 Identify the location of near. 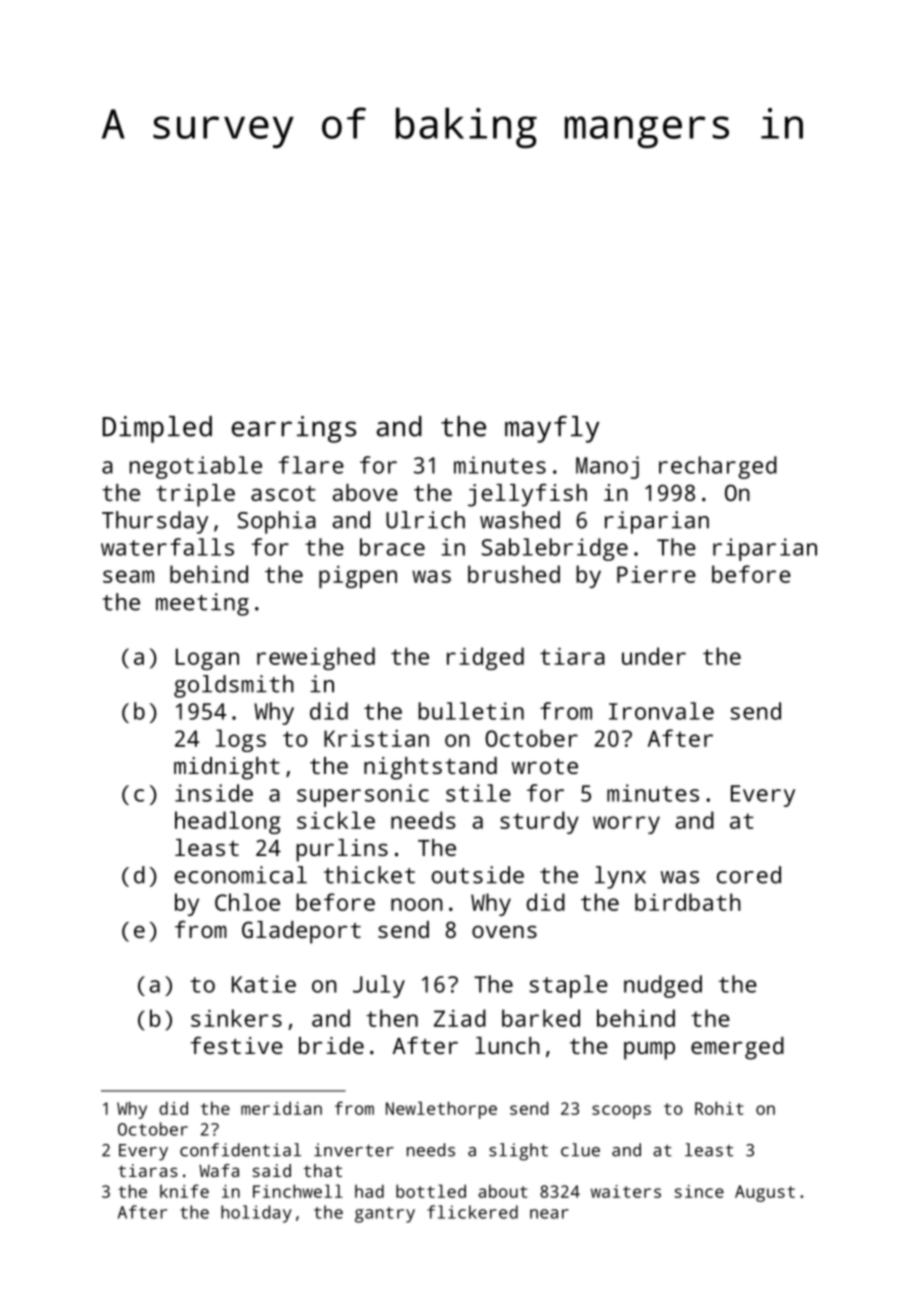
(549, 1214).
